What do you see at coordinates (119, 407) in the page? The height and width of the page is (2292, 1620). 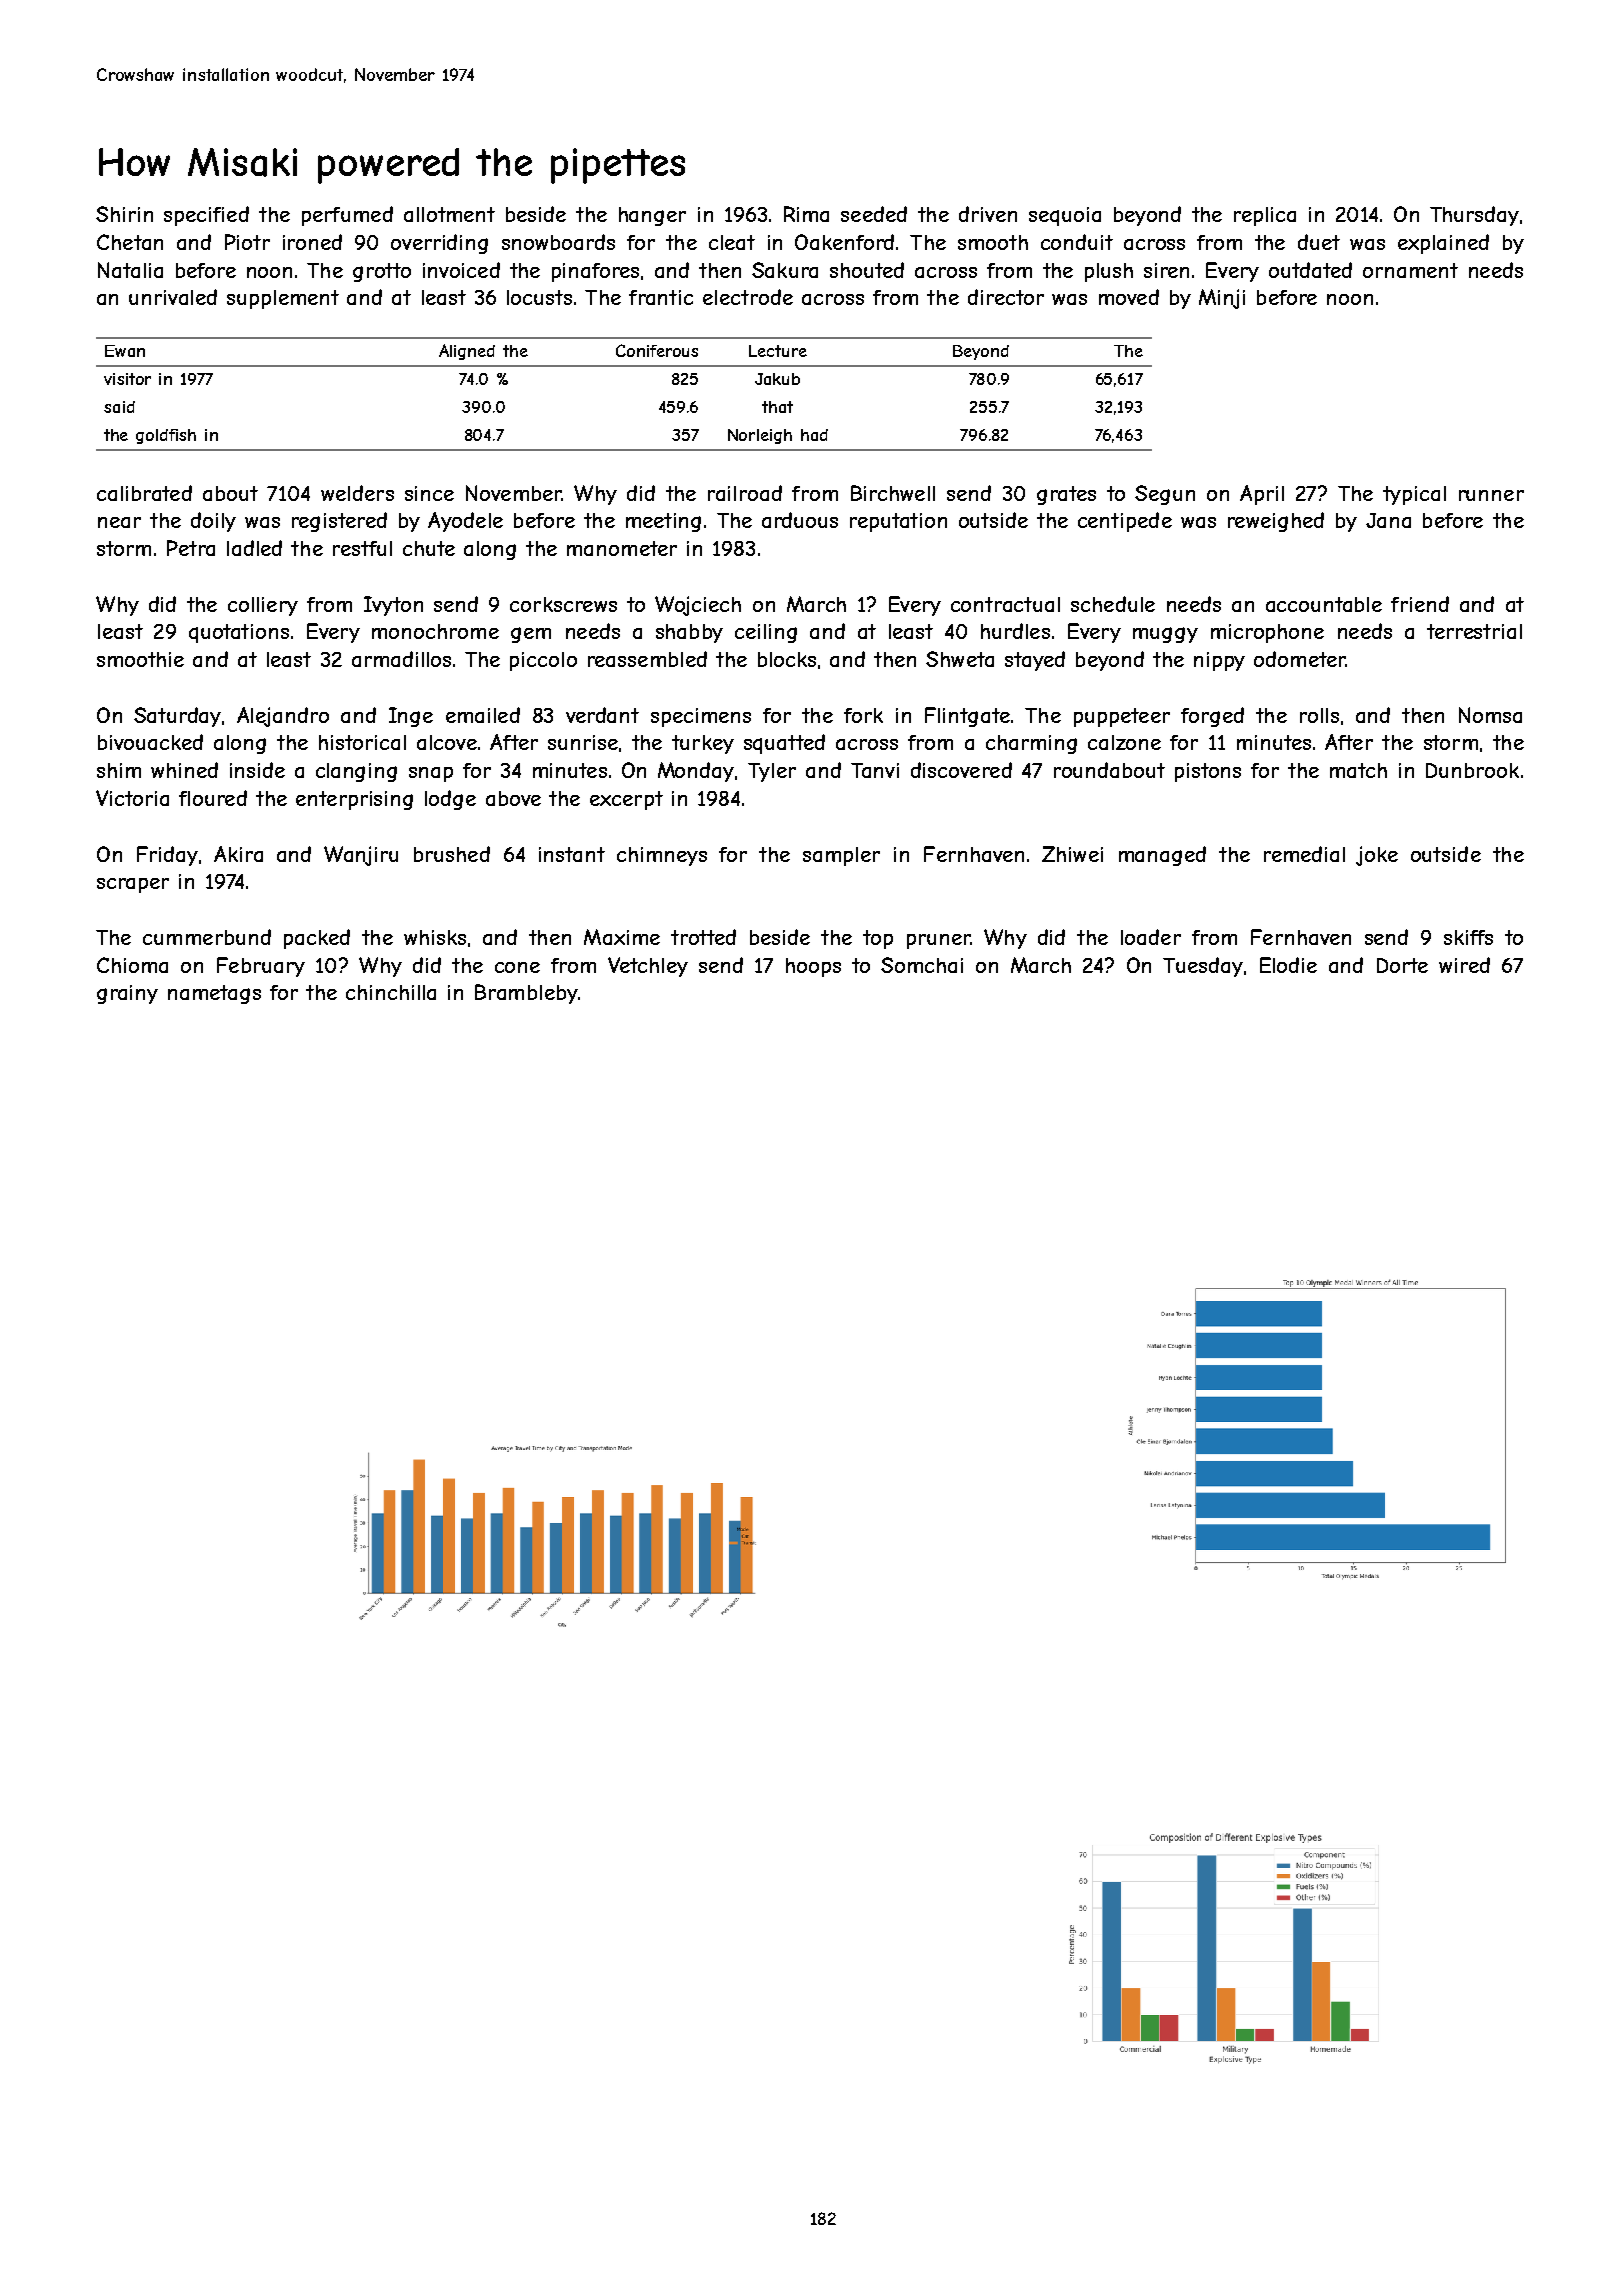 I see `said` at bounding box center [119, 407].
